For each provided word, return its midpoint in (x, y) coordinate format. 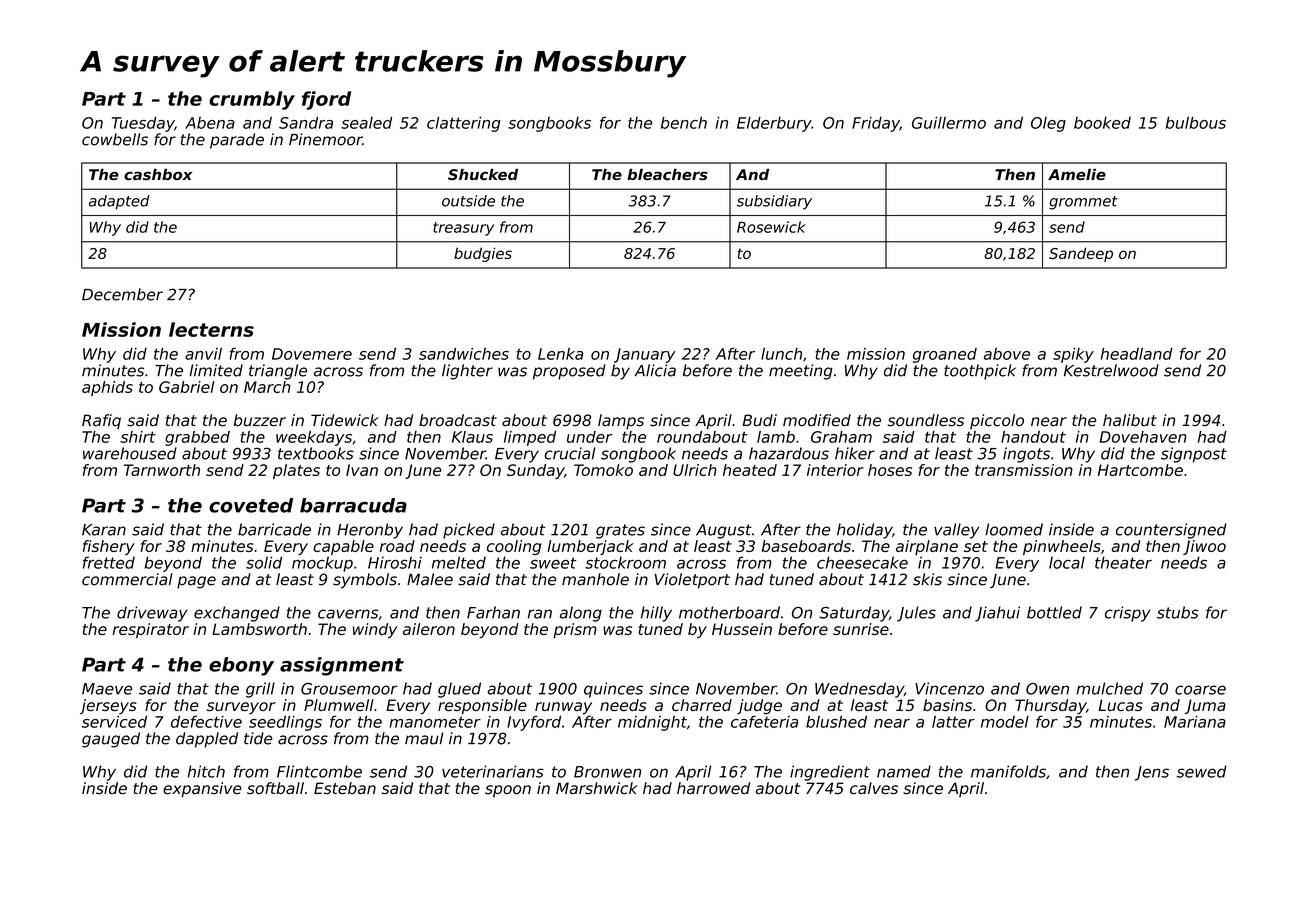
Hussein (742, 629)
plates (296, 471)
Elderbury (774, 124)
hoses (890, 470)
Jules (916, 614)
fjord (326, 100)
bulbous (1196, 123)
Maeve (107, 689)
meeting (801, 372)
